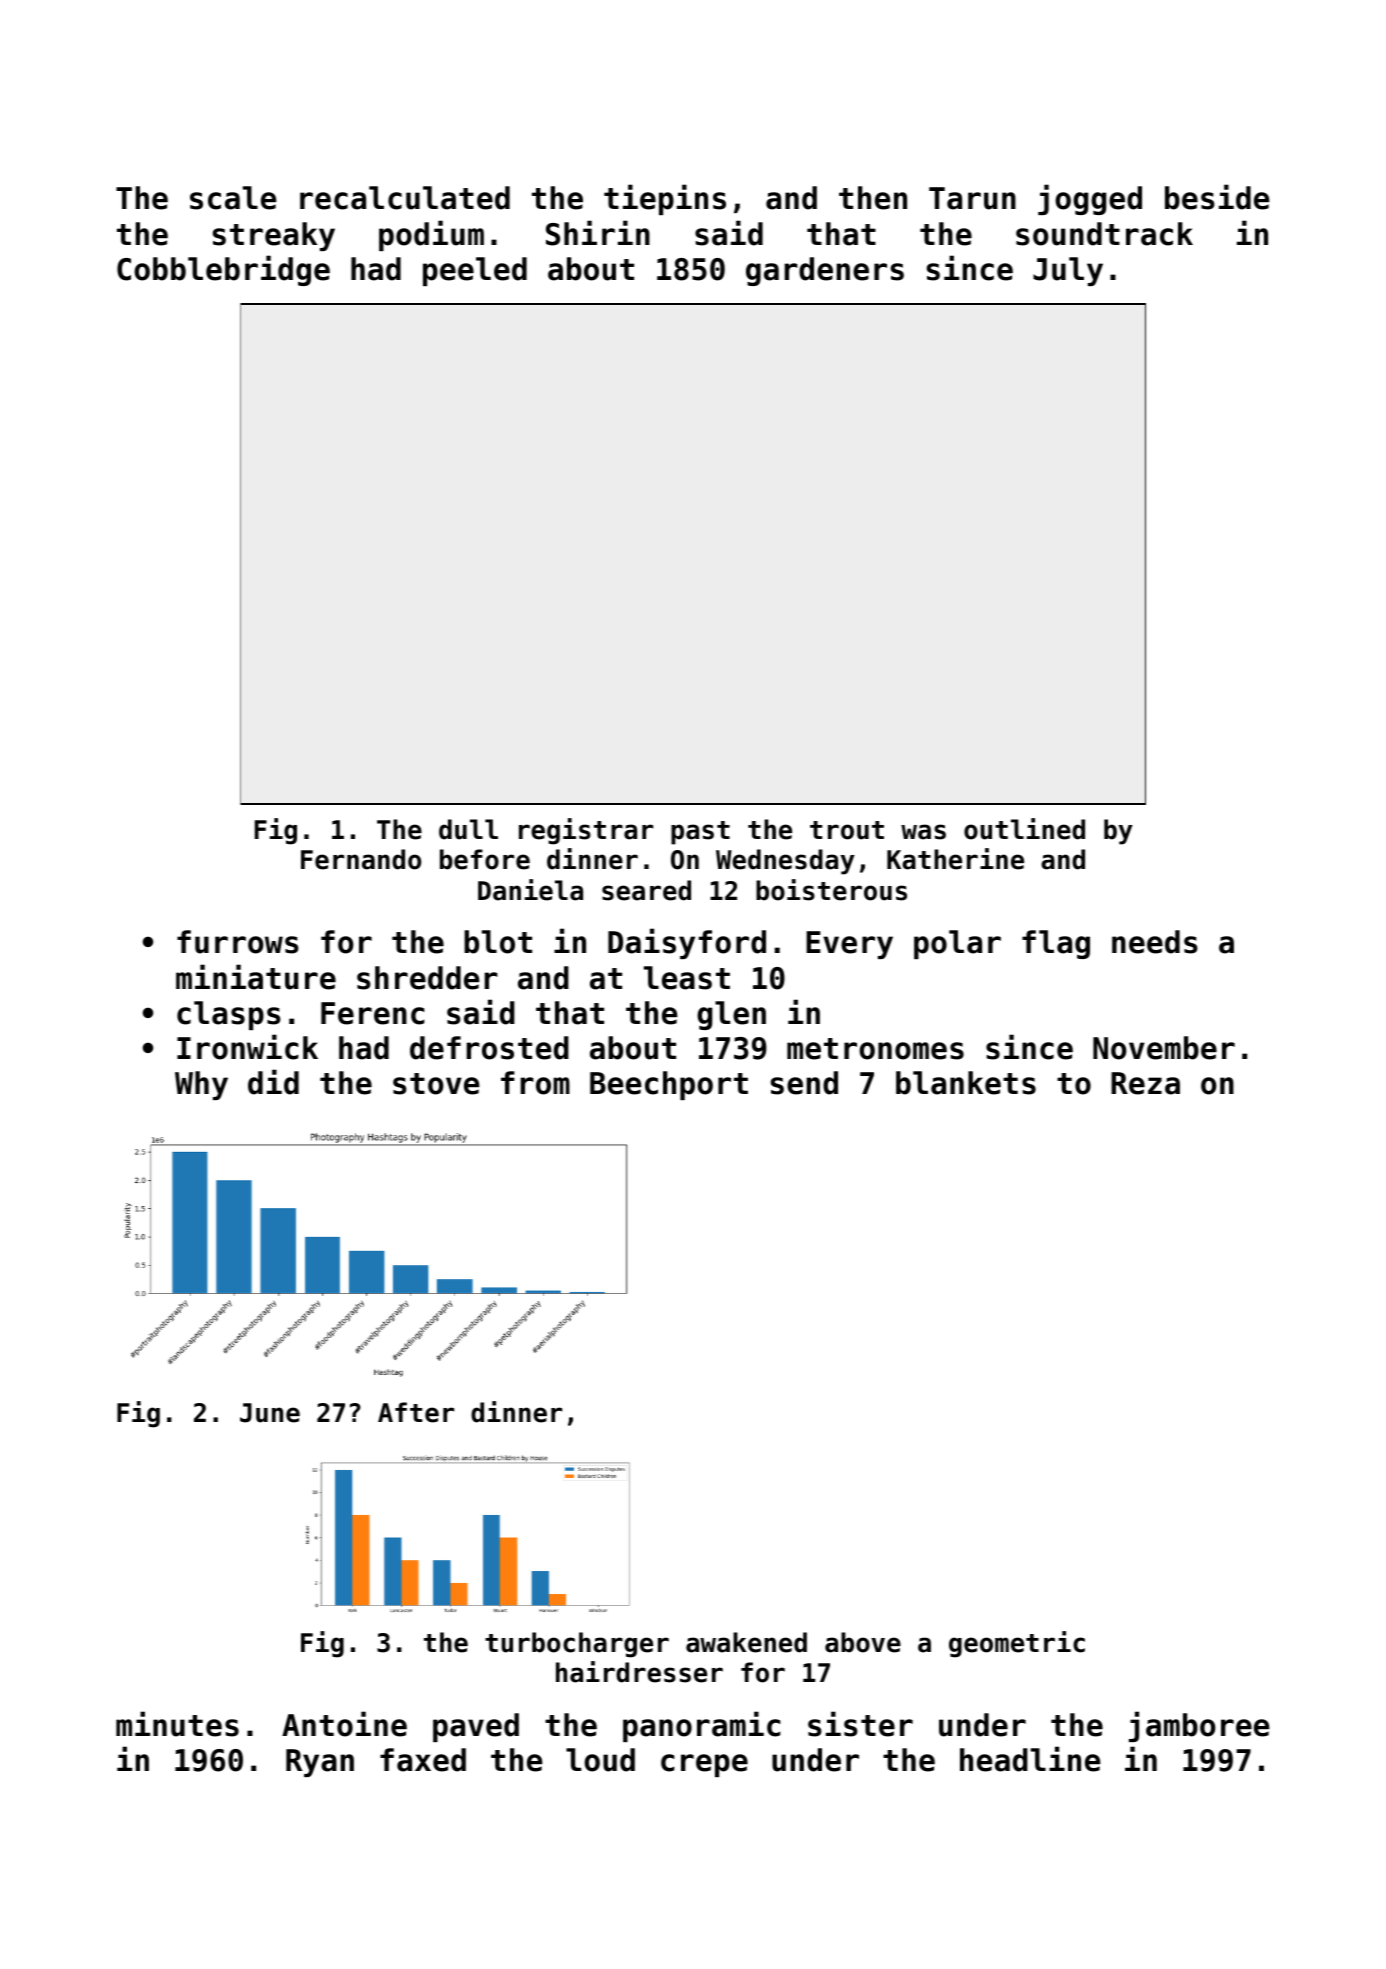  What do you see at coordinates (416, 1412) in the screenshot?
I see `After` at bounding box center [416, 1412].
